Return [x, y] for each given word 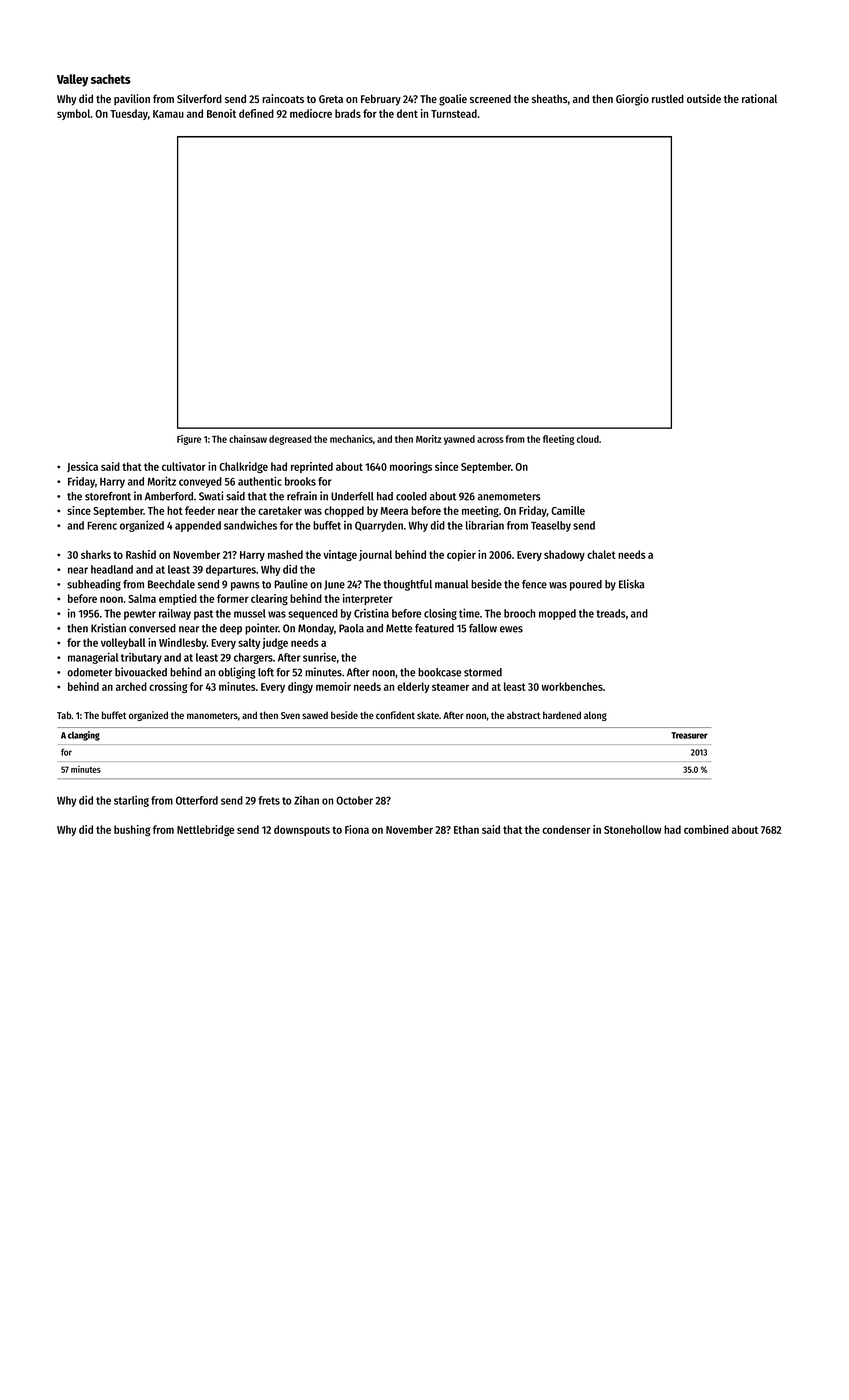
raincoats [283, 98]
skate [428, 715]
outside [704, 98]
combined [706, 829]
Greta [331, 99]
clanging [84, 736]
